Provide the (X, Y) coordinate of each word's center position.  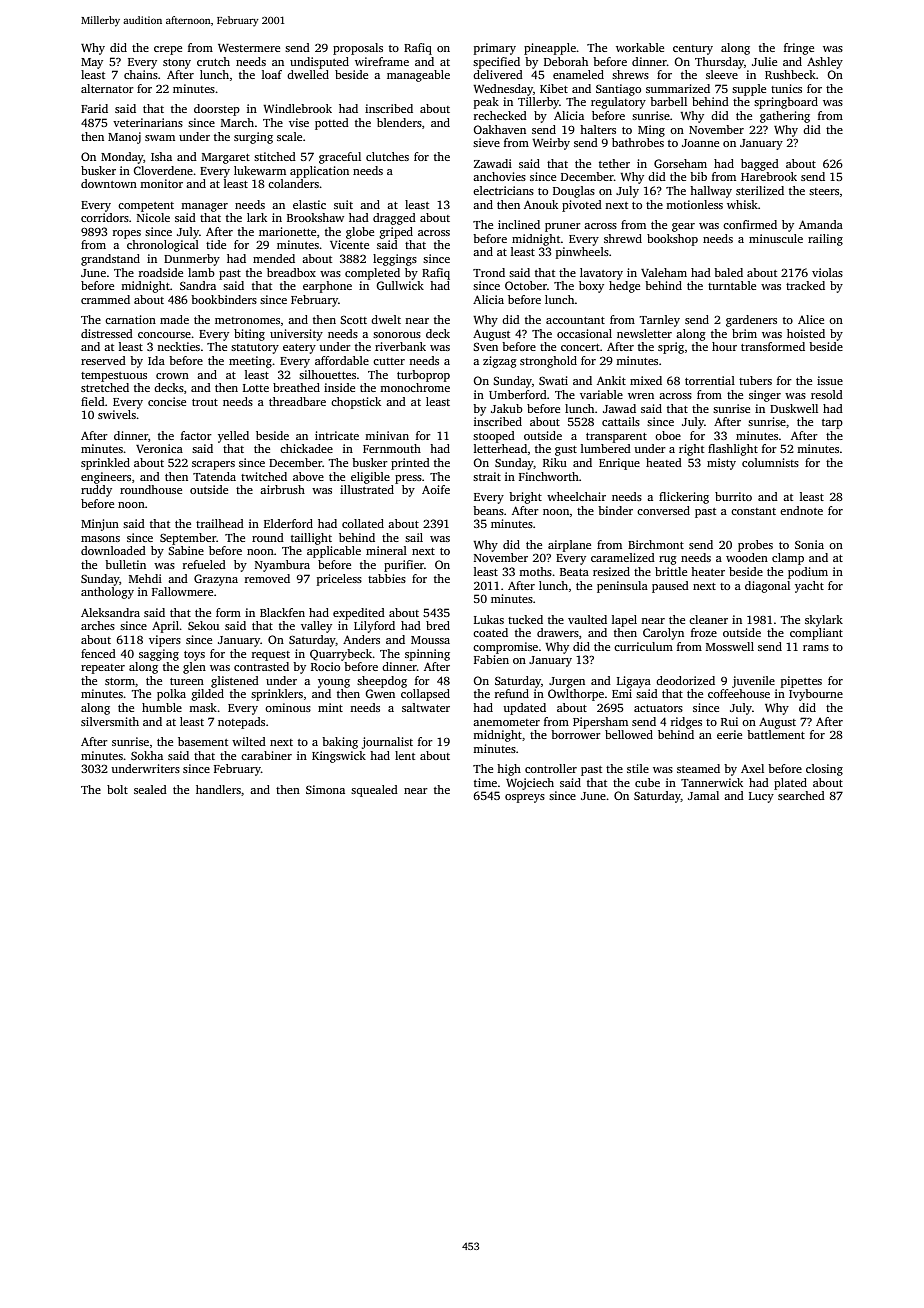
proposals (358, 49)
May (92, 63)
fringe (799, 49)
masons (100, 539)
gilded (208, 695)
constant (753, 511)
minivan (387, 435)
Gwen (380, 693)
